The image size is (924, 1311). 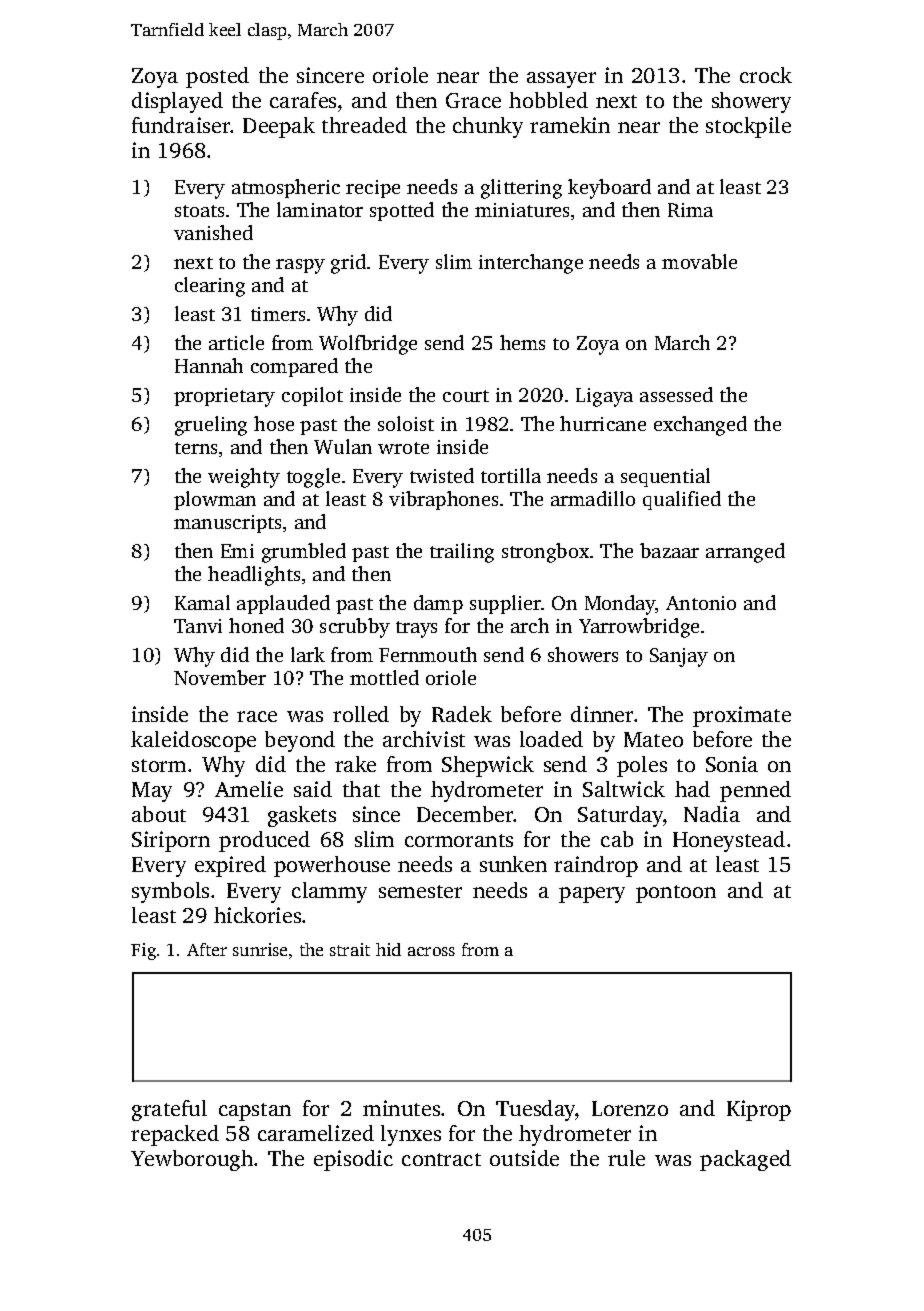 What do you see at coordinates (217, 77) in the page?
I see `posted` at bounding box center [217, 77].
